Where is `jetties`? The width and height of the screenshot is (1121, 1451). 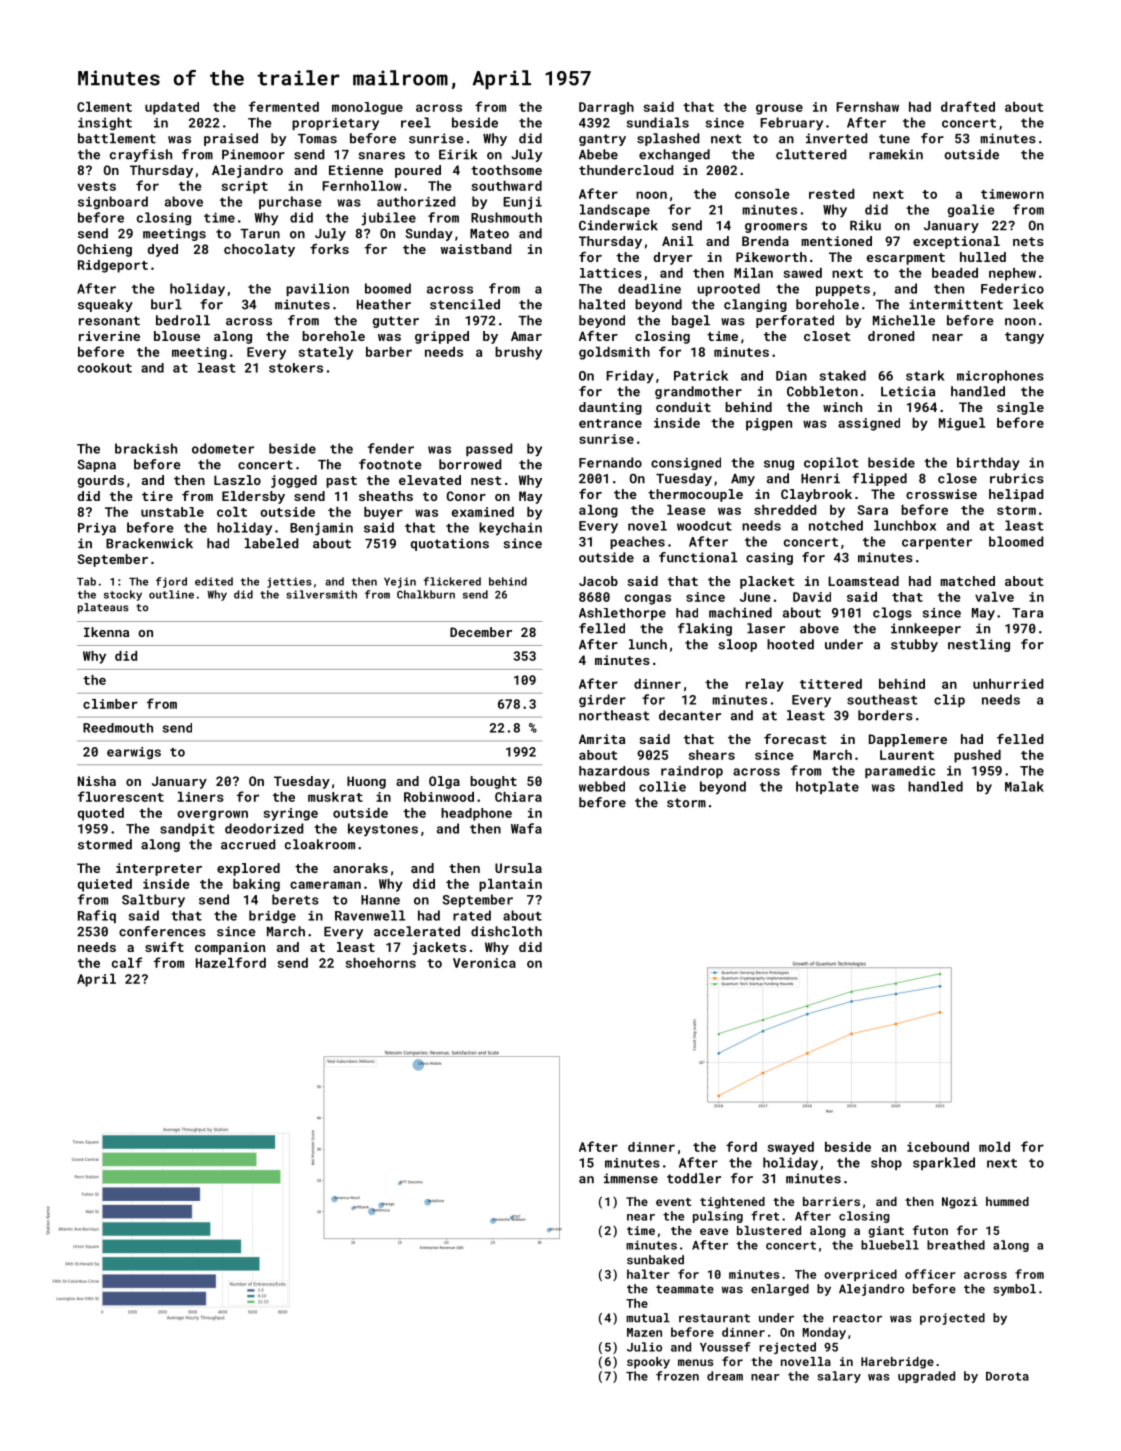
jetties is located at coordinates (289, 582).
